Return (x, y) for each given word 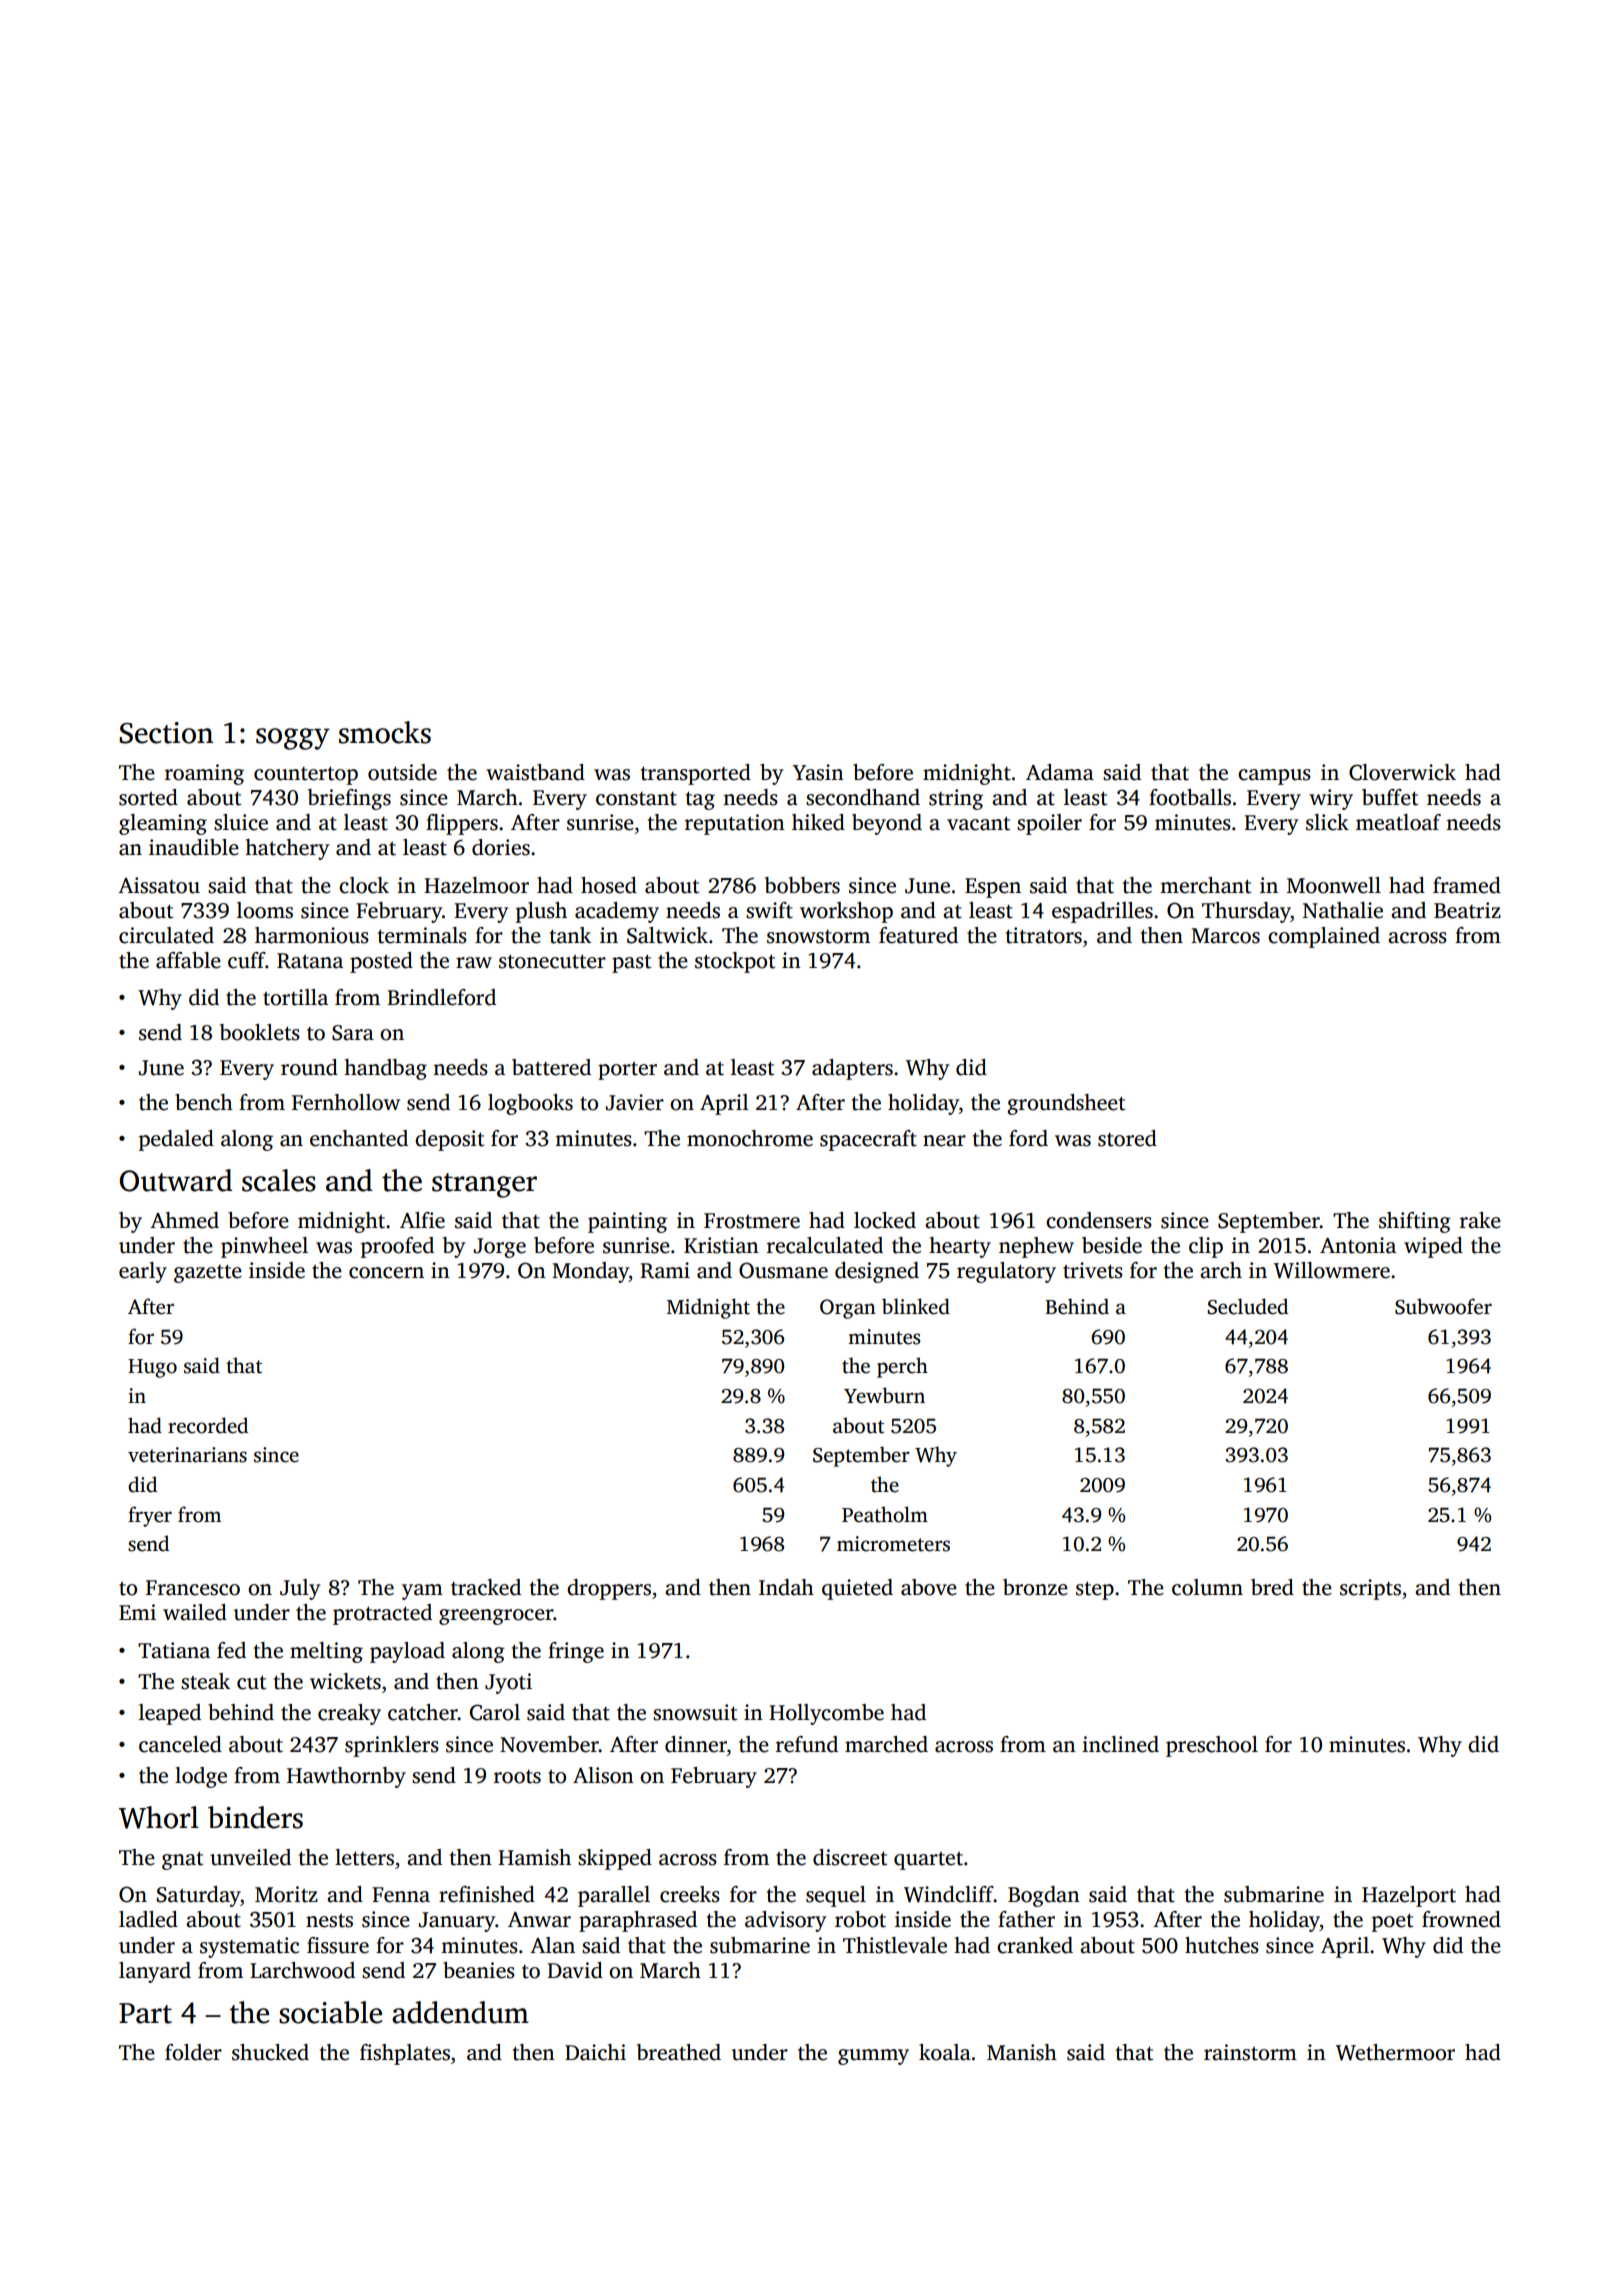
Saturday (199, 1896)
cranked (1035, 1945)
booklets (260, 1032)
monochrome (750, 1138)
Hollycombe (826, 1714)
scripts (1370, 1589)
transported (696, 774)
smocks (385, 732)
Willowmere (1332, 1270)
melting (326, 1652)
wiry (1331, 799)
